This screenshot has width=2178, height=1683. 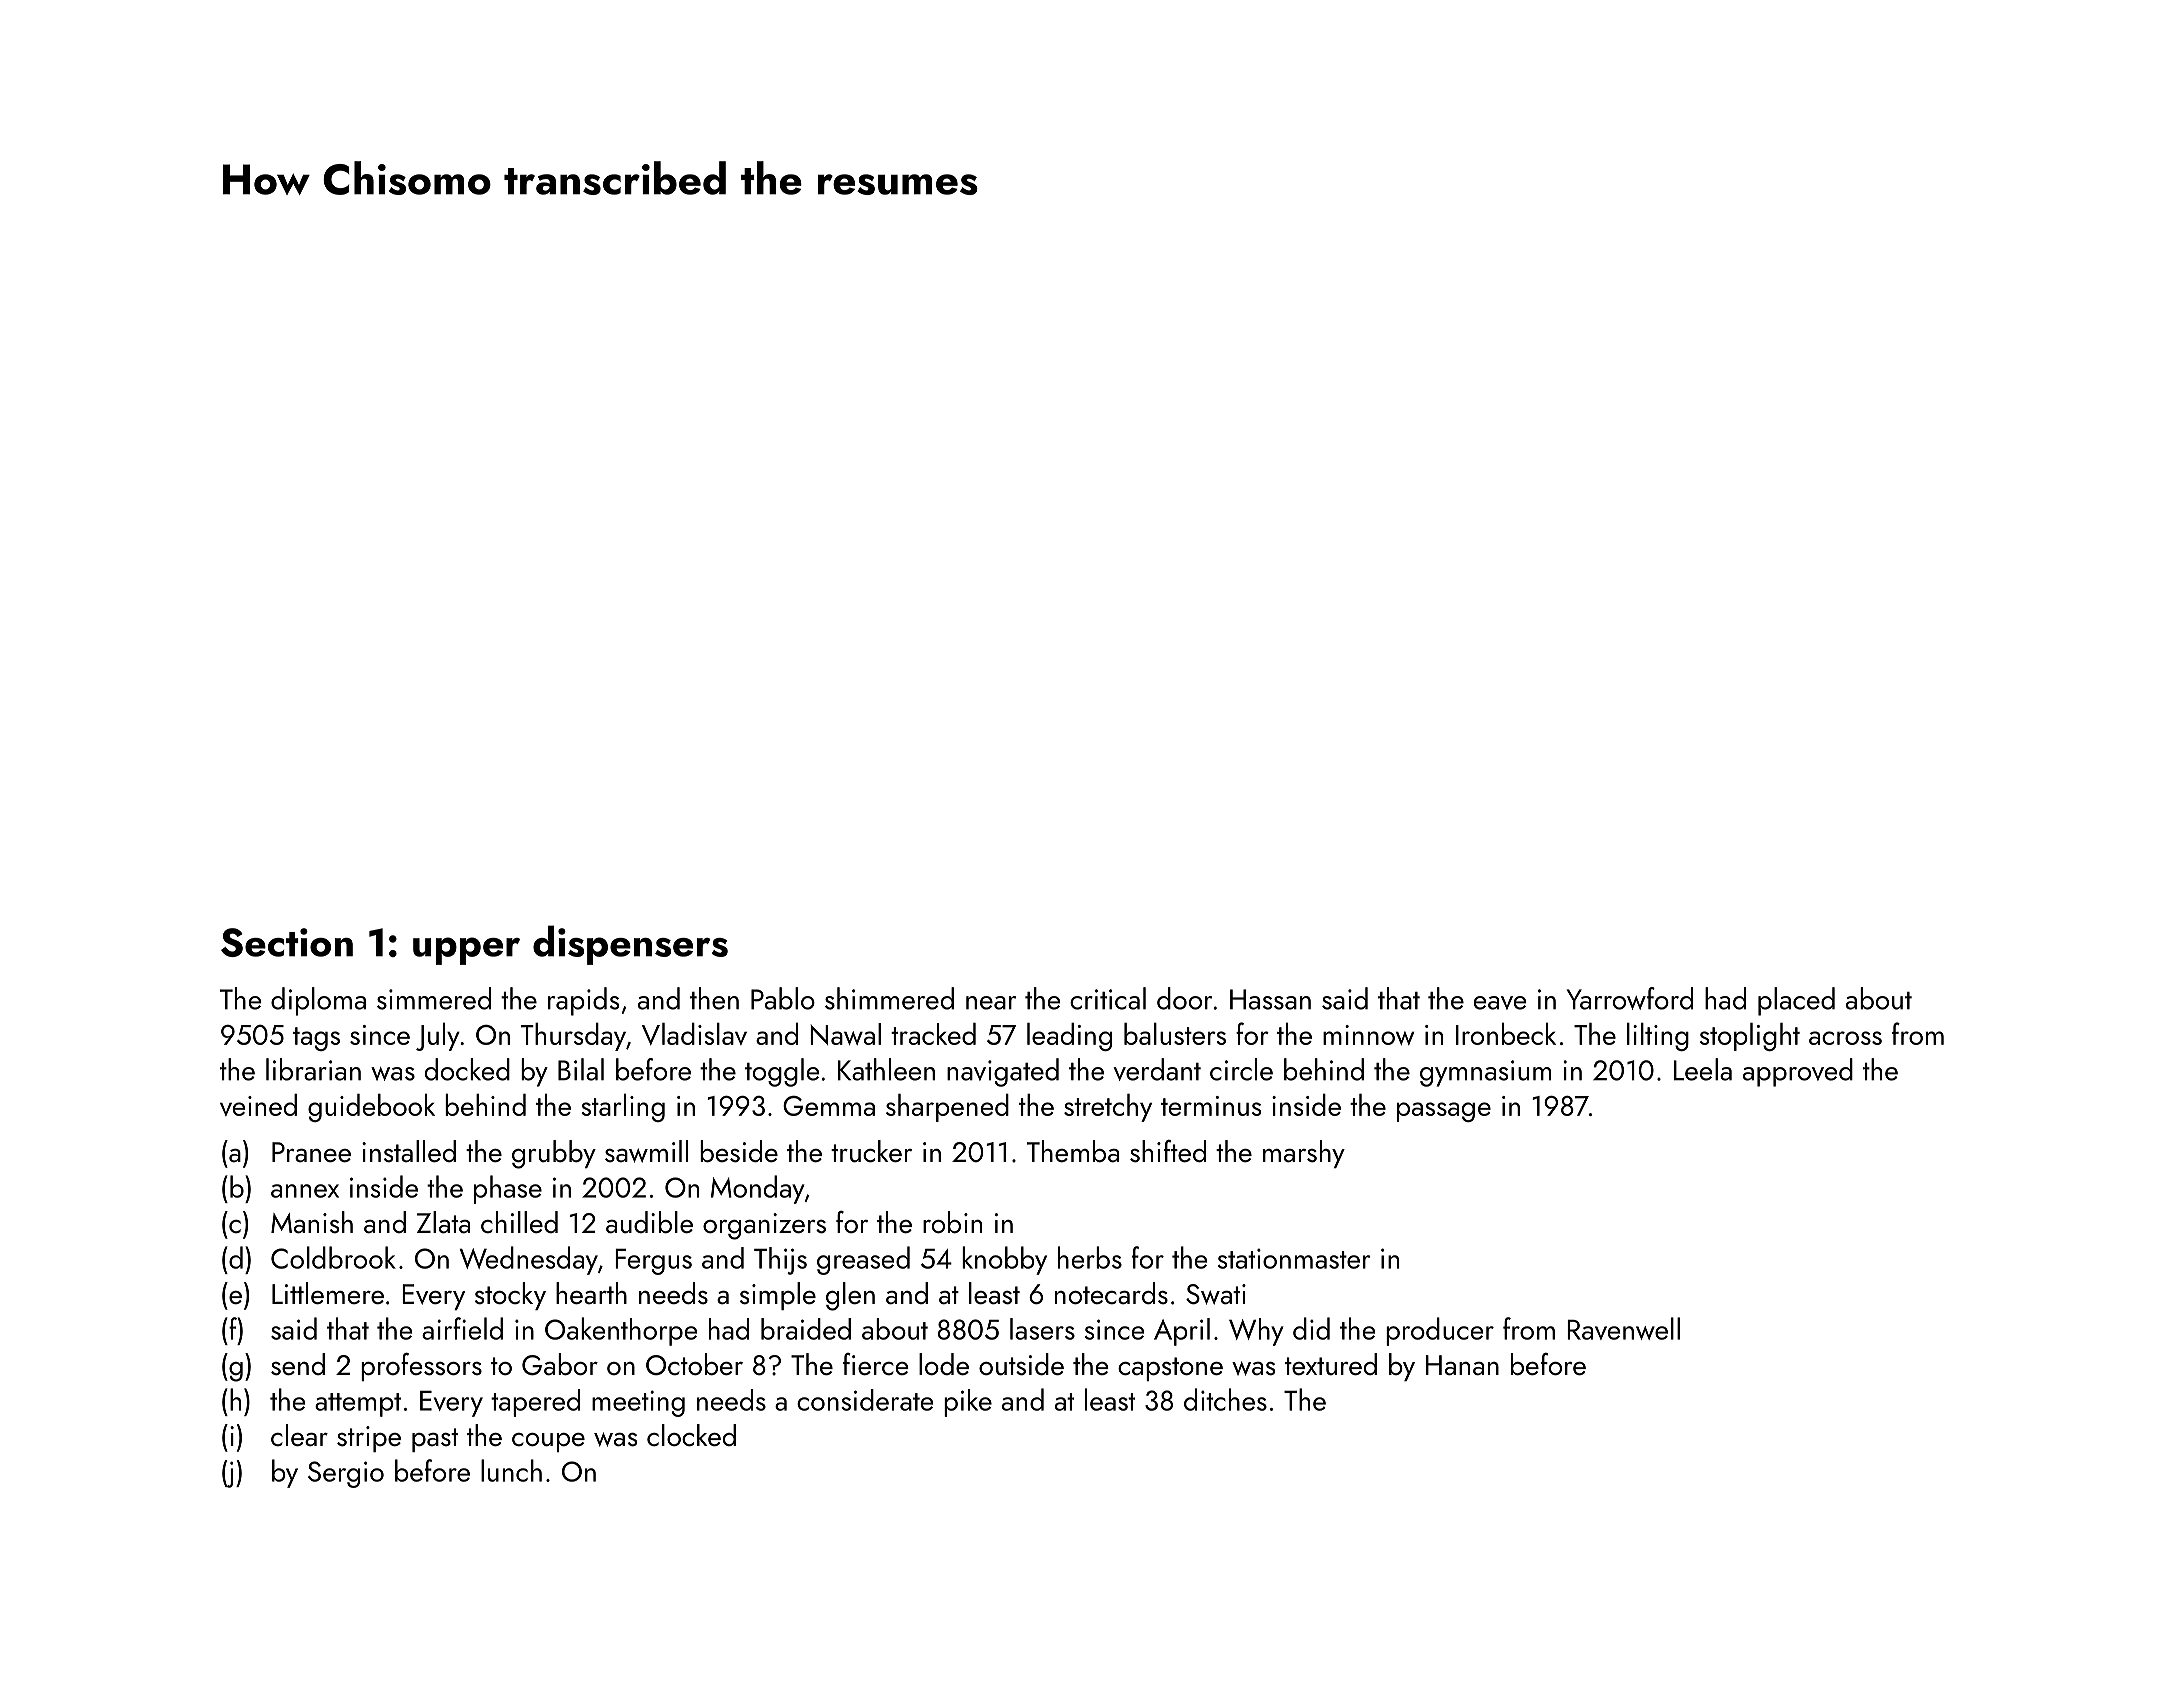 What do you see at coordinates (1111, 1293) in the screenshot?
I see `notecards` at bounding box center [1111, 1293].
